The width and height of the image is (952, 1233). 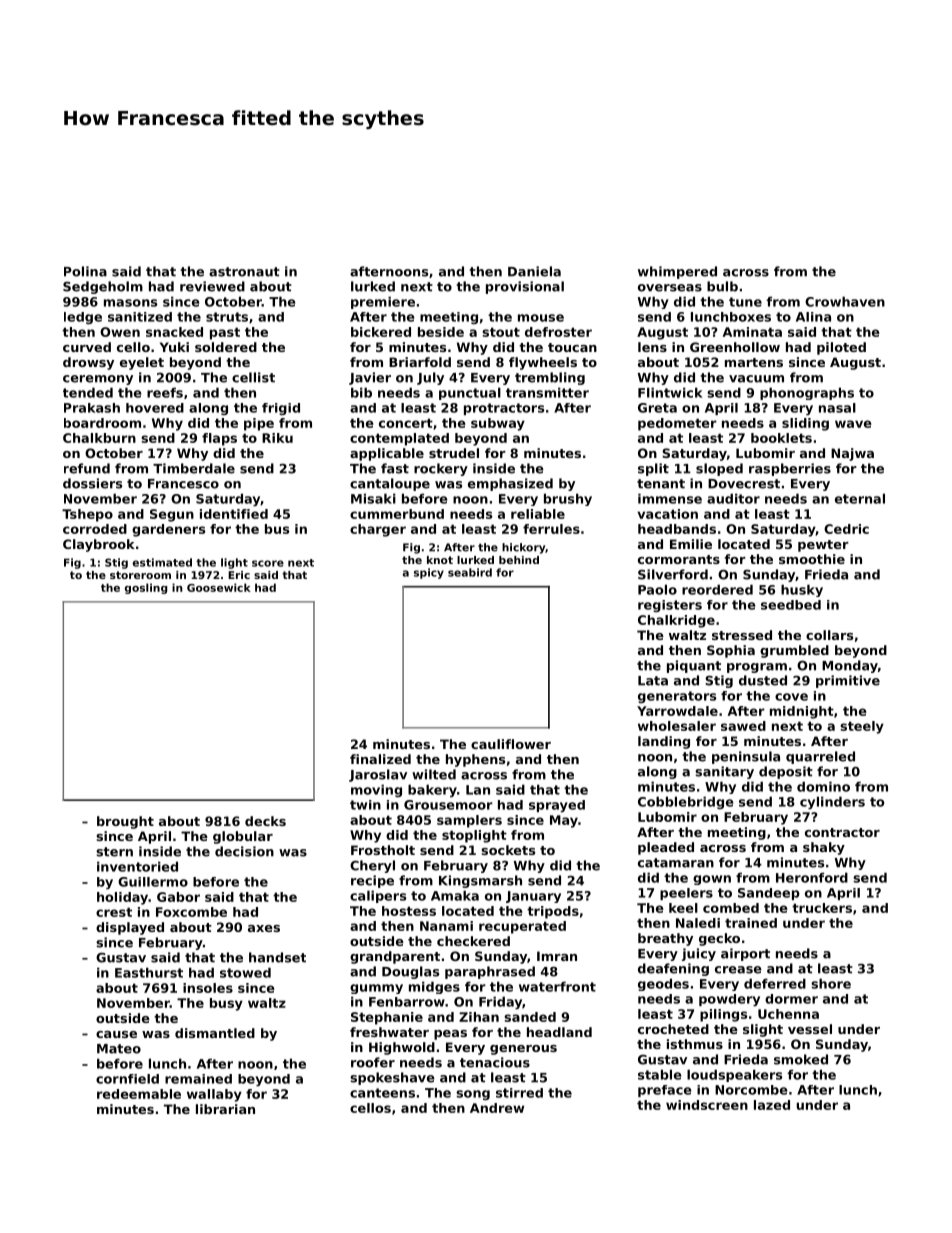 What do you see at coordinates (92, 408) in the image?
I see `Prakash` at bounding box center [92, 408].
